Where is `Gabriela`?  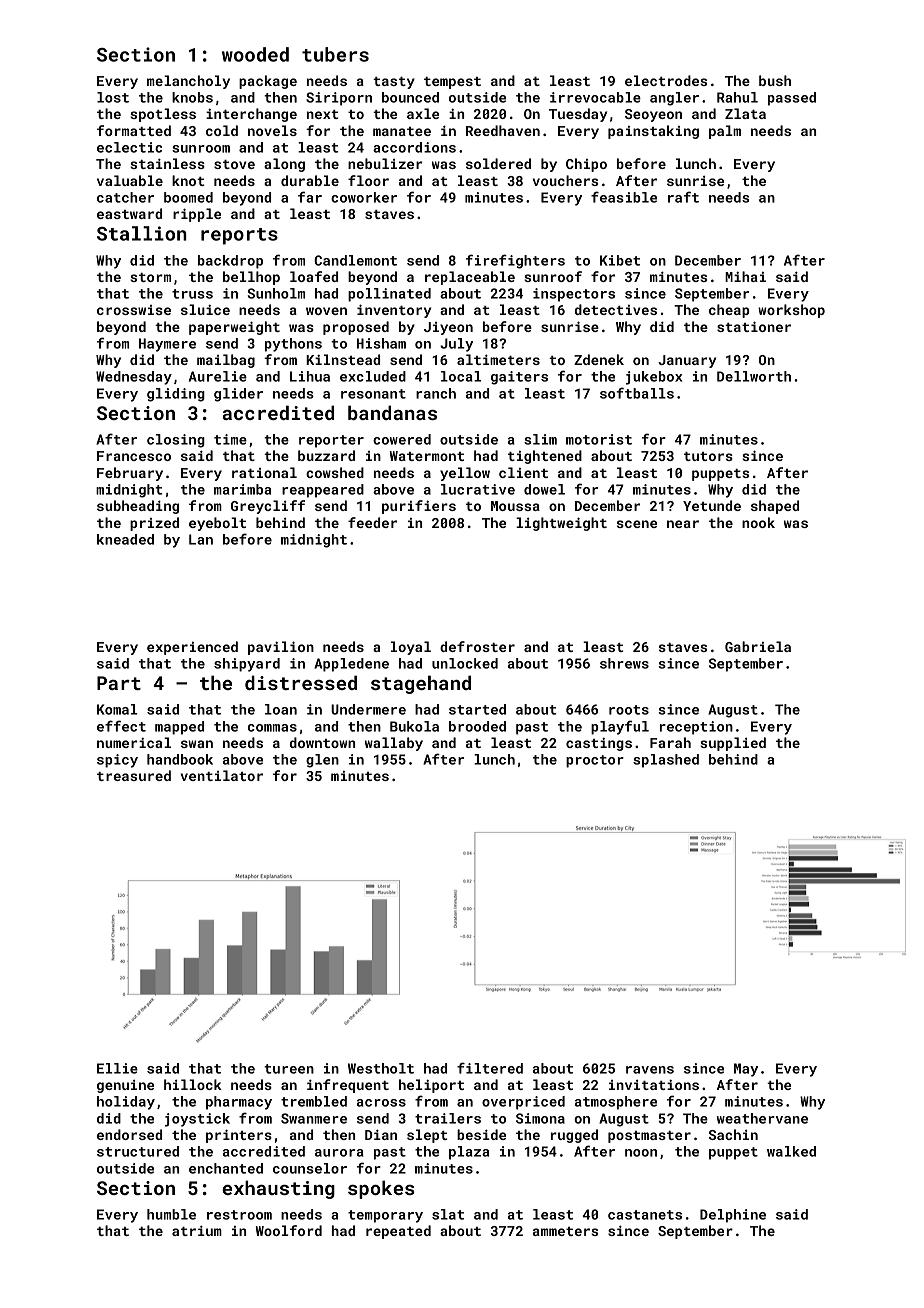
Gabriela is located at coordinates (758, 646).
